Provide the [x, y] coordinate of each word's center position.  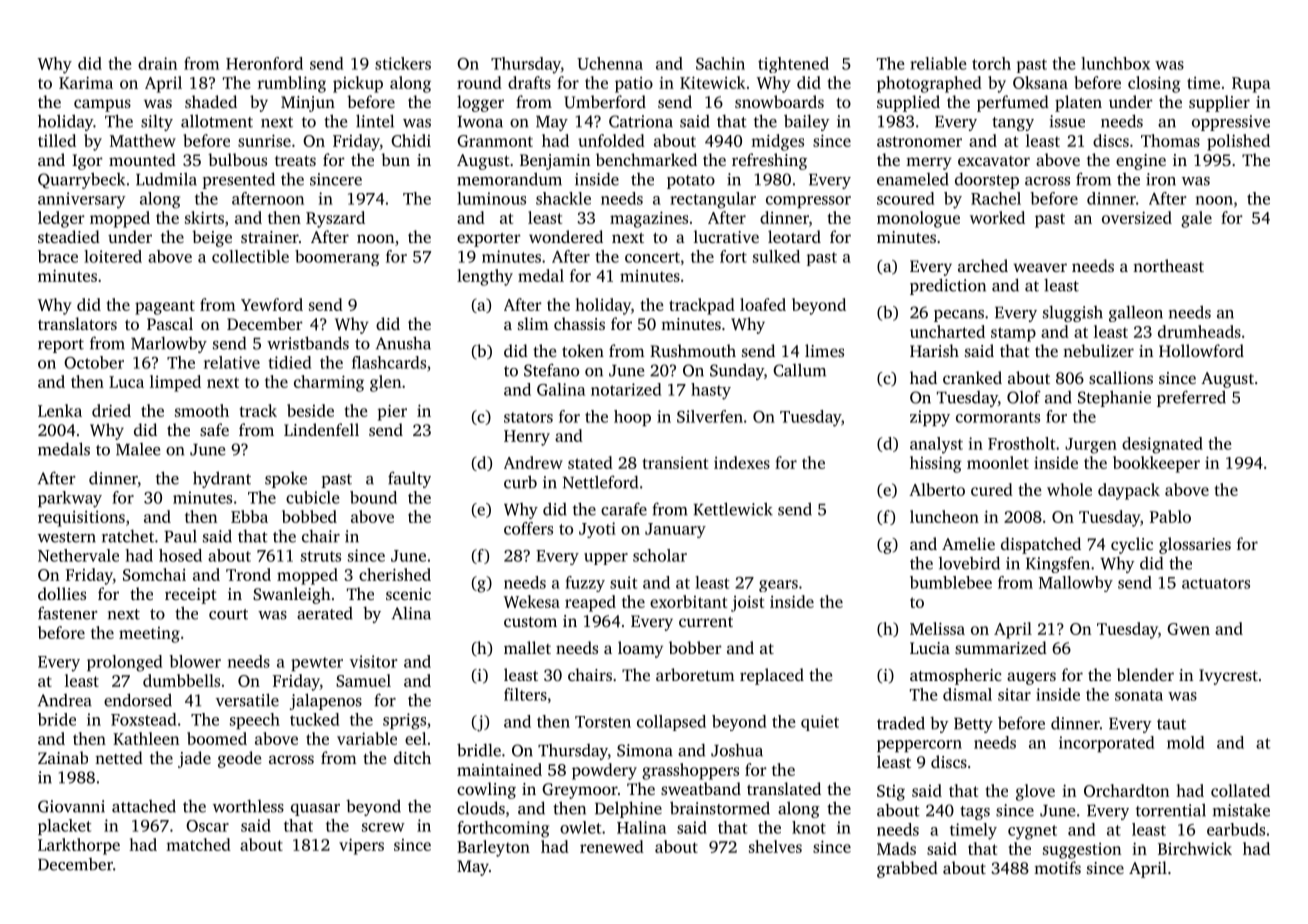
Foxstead [143, 719]
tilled [57, 140]
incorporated [1106, 744]
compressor [808, 202]
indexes [742, 462]
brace [58, 256]
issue [1067, 121]
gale [1196, 219]
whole [1069, 489]
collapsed [671, 723]
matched [198, 844]
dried [111, 410]
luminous [491, 198]
